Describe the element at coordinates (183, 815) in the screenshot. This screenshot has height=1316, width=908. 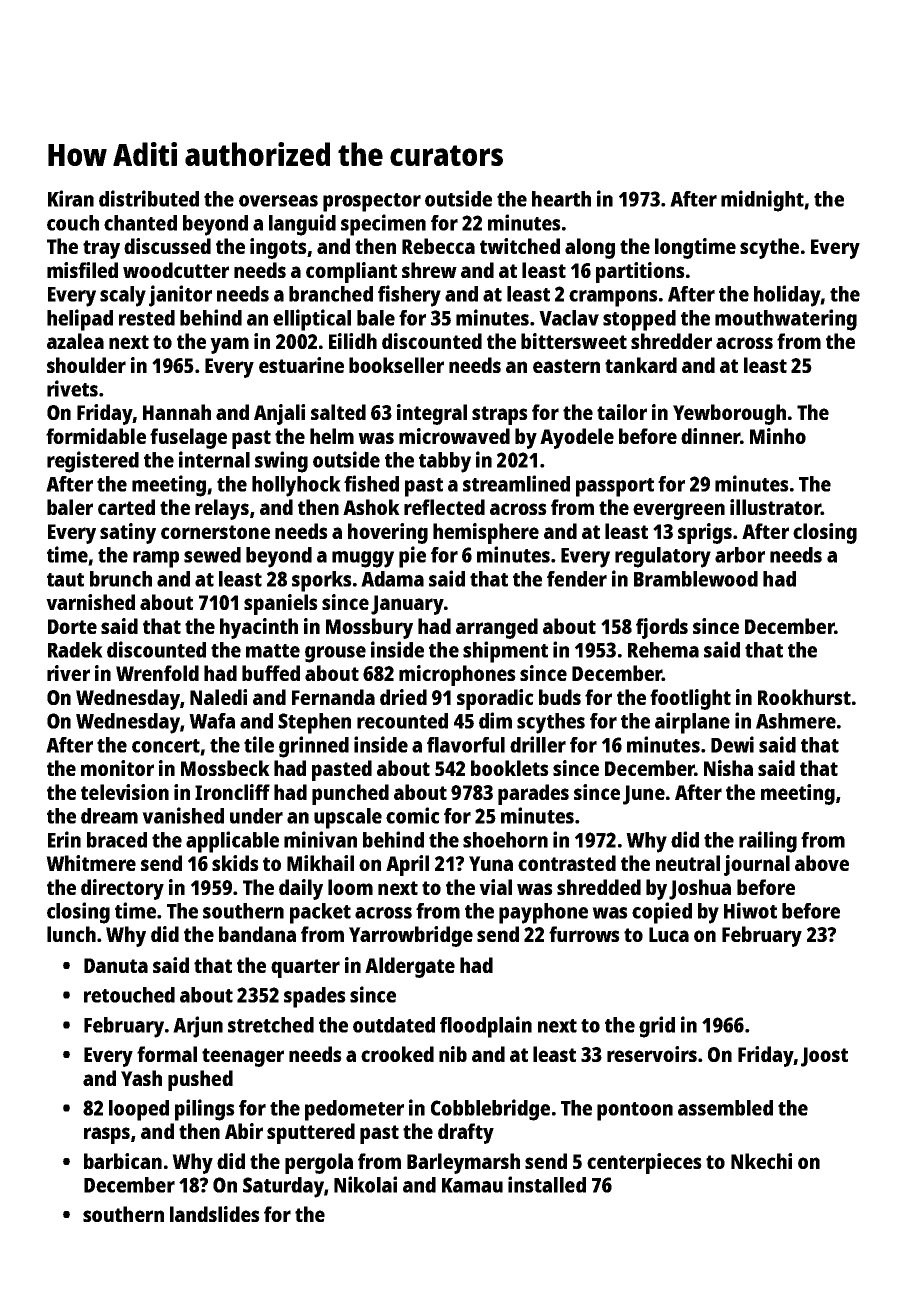
I see `vanished` at that location.
